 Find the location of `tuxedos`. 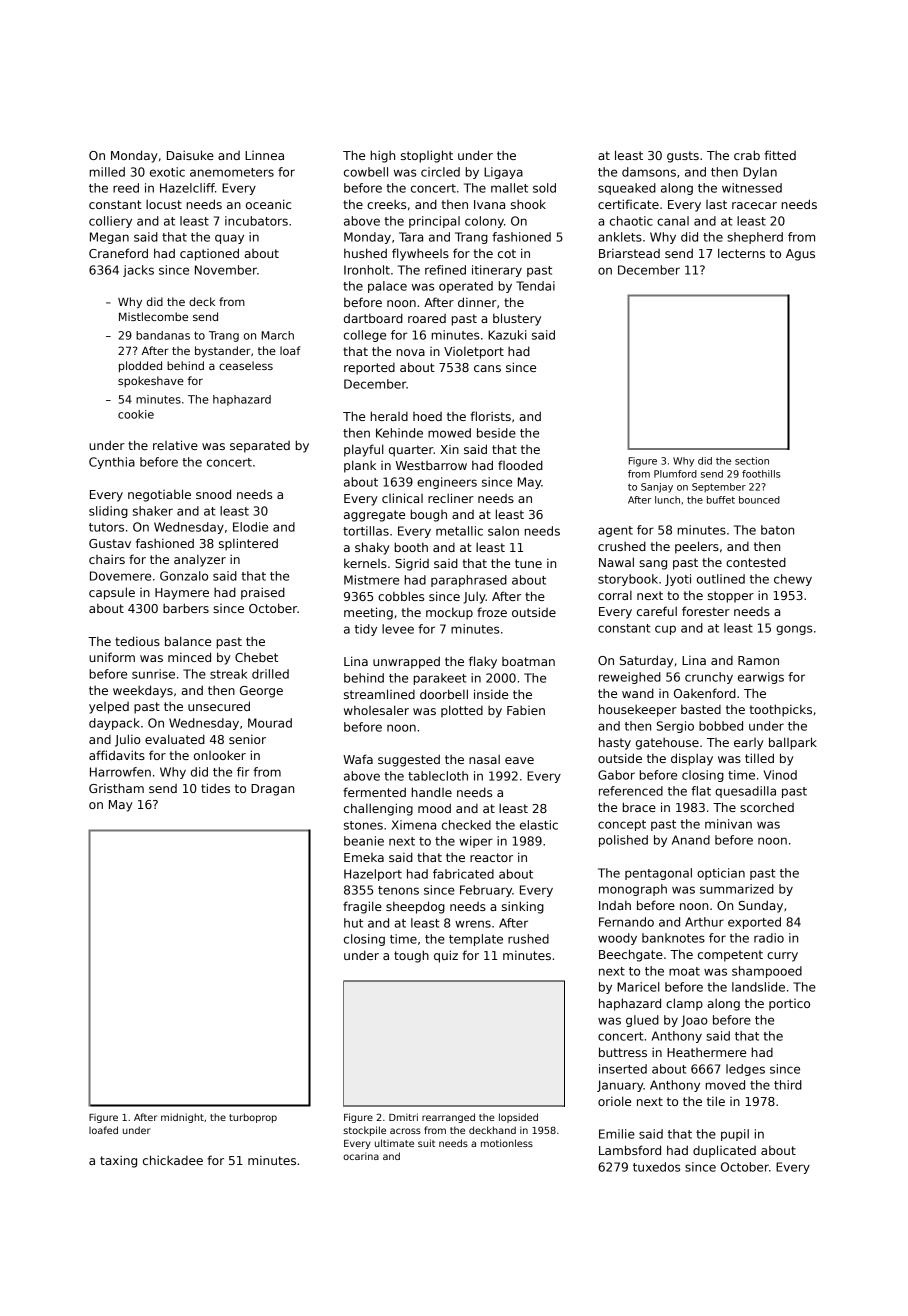

tuxedos is located at coordinates (656, 1167).
